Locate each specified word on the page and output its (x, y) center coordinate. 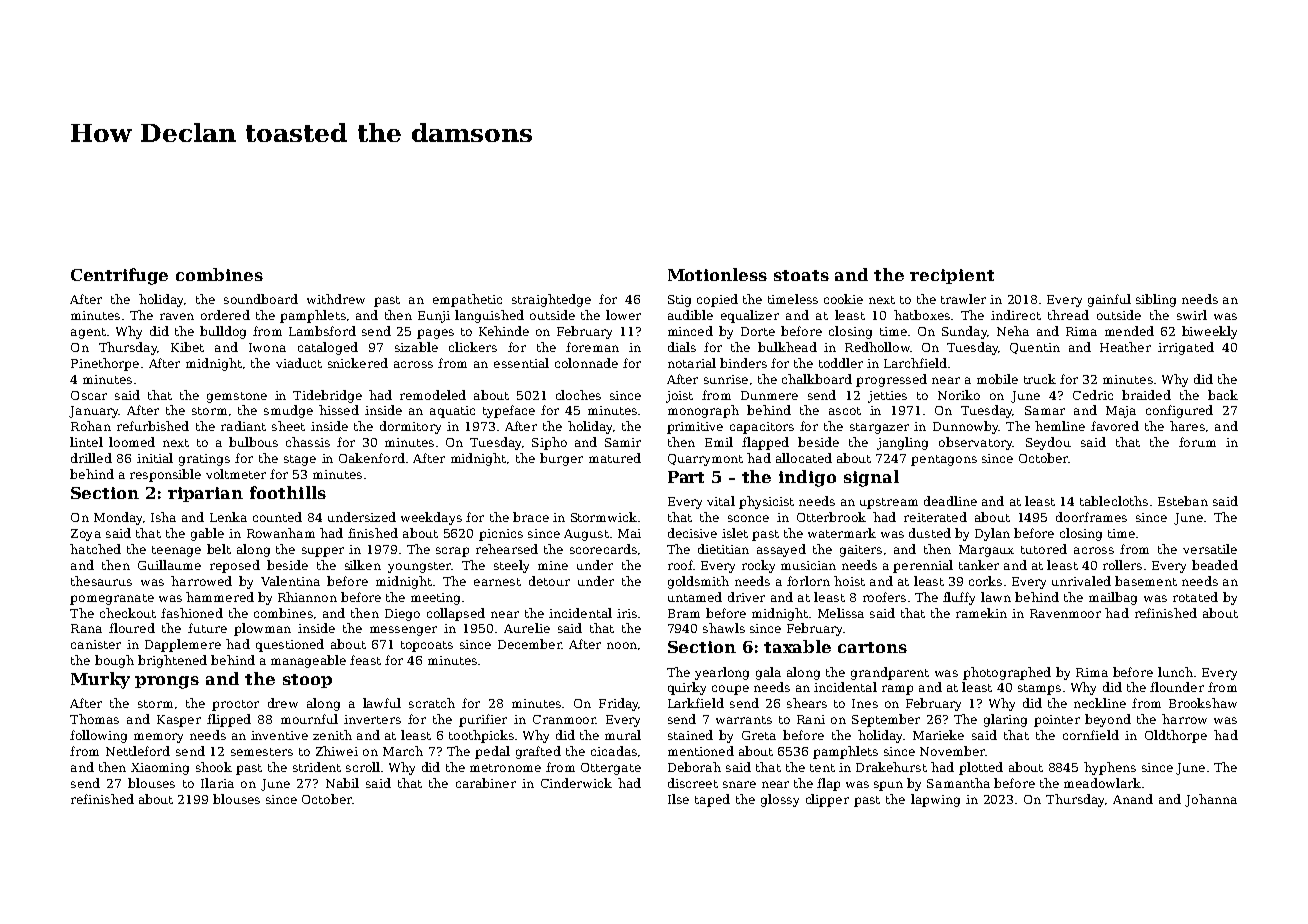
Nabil (342, 783)
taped (712, 800)
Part (686, 477)
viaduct (299, 363)
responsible (165, 475)
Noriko (959, 395)
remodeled (433, 395)
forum (1197, 442)
